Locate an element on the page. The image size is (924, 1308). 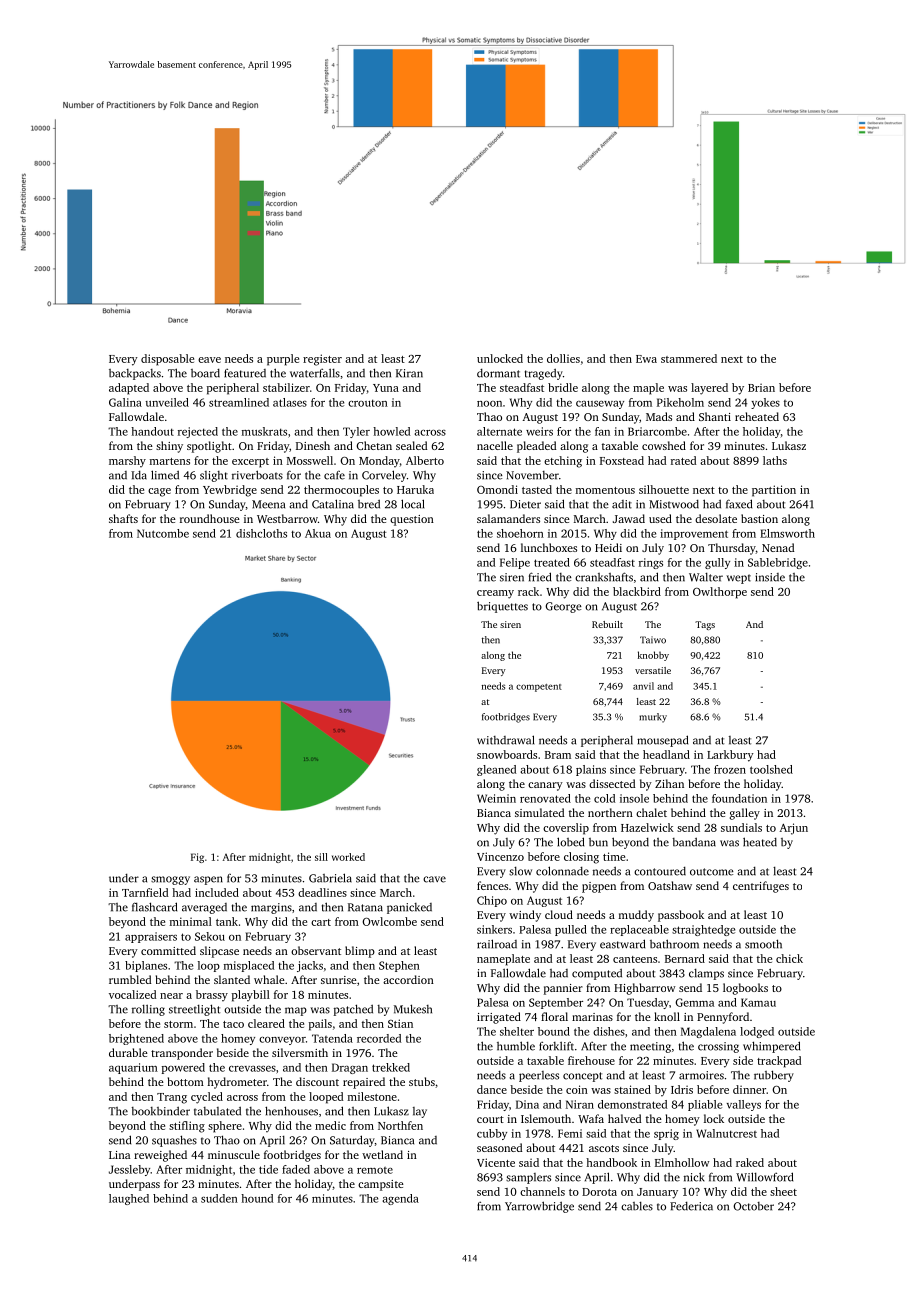
Kiran is located at coordinates (409, 373).
